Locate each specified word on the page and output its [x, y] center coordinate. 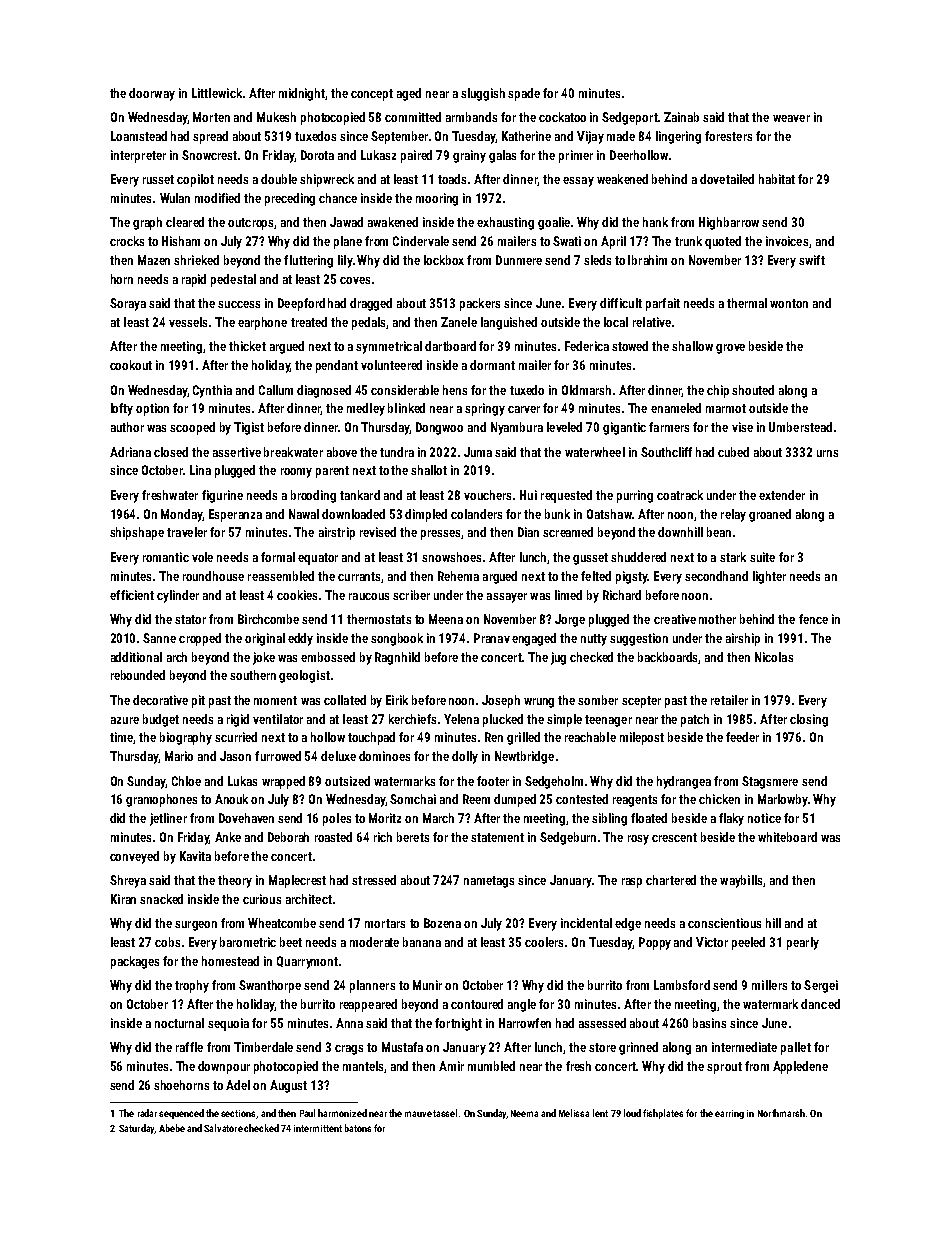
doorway [152, 94]
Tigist [249, 428]
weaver [791, 118]
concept [372, 95]
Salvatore [223, 1128]
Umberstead [800, 427]
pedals [368, 323]
